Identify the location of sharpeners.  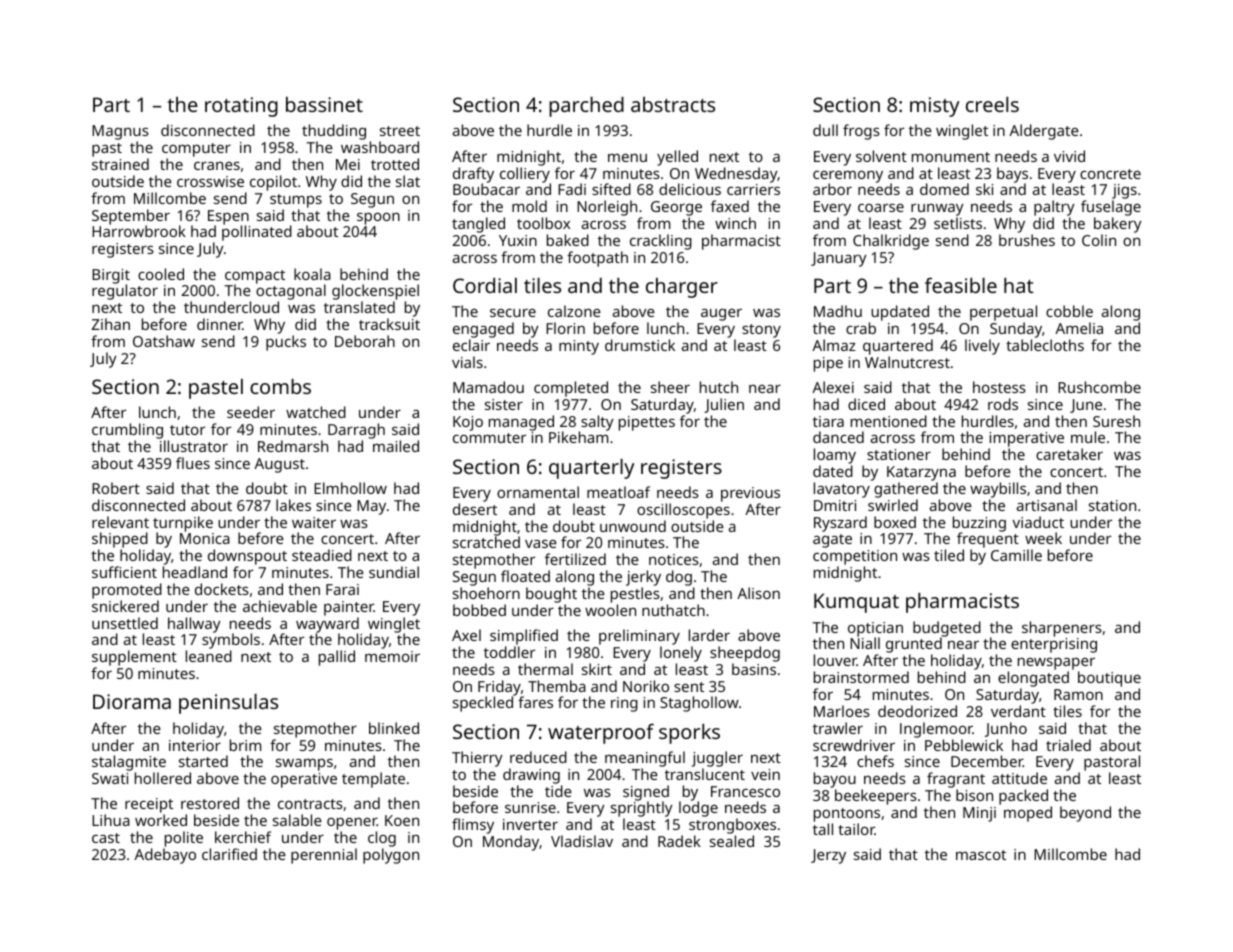
(1062, 629).
